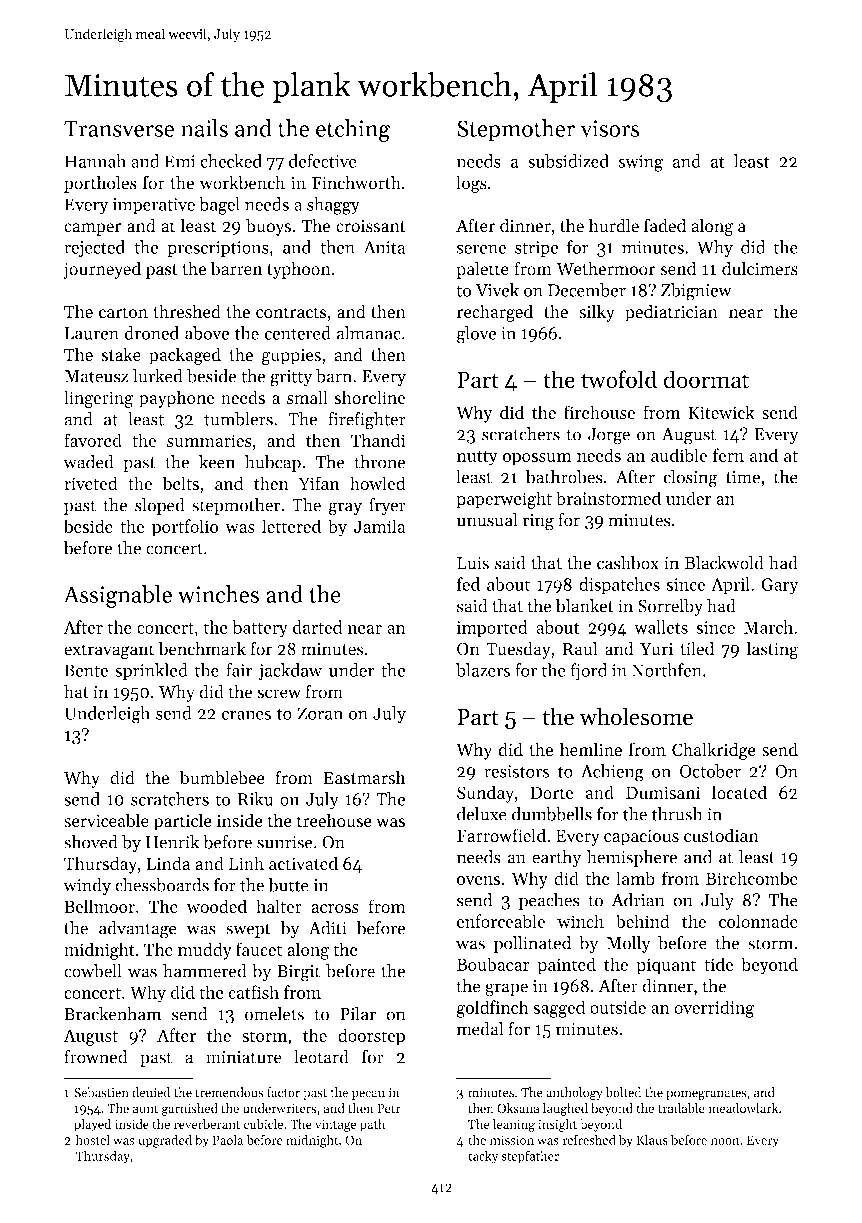  Describe the element at coordinates (119, 128) in the image. I see `Transverse` at that location.
